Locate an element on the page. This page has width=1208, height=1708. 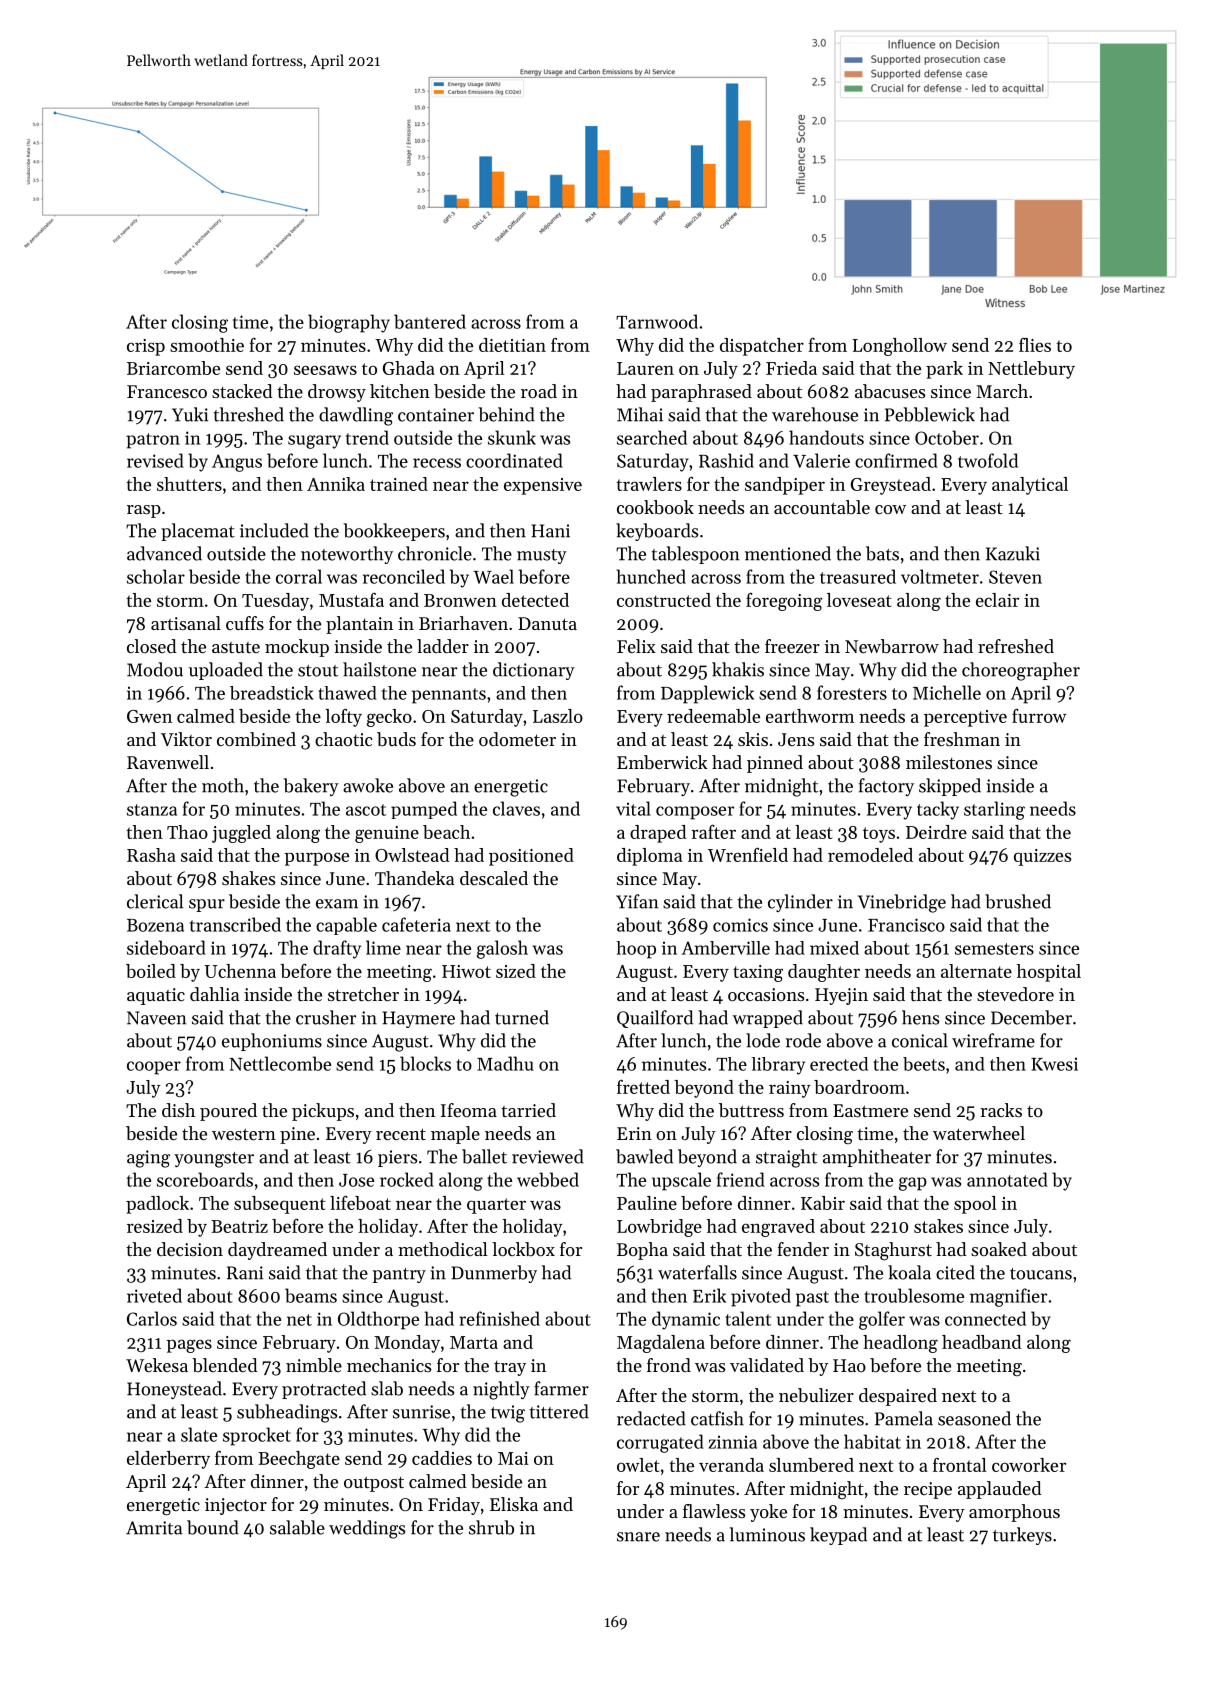
analytical is located at coordinates (1030, 486).
